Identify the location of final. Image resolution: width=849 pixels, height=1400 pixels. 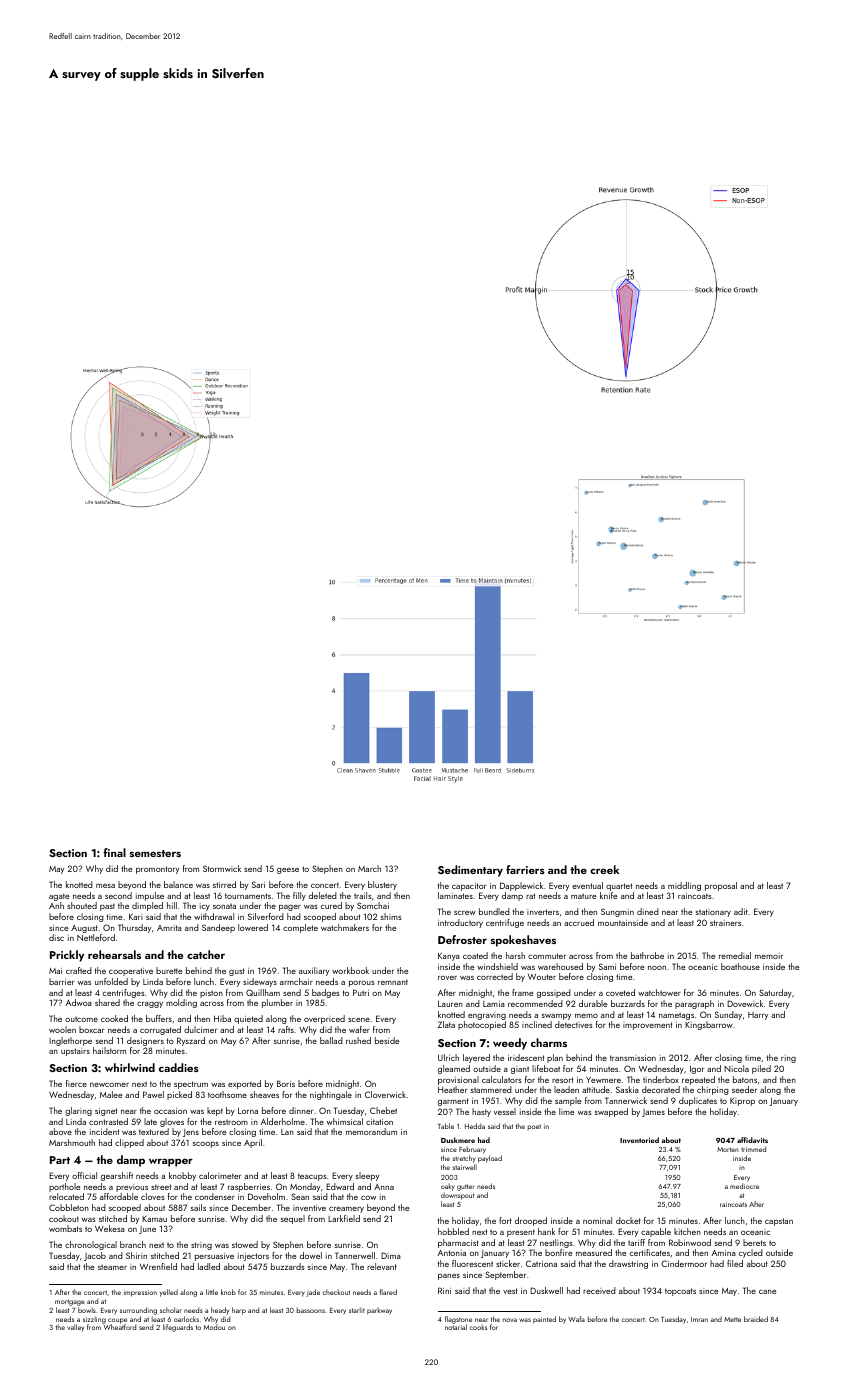
(114, 852).
